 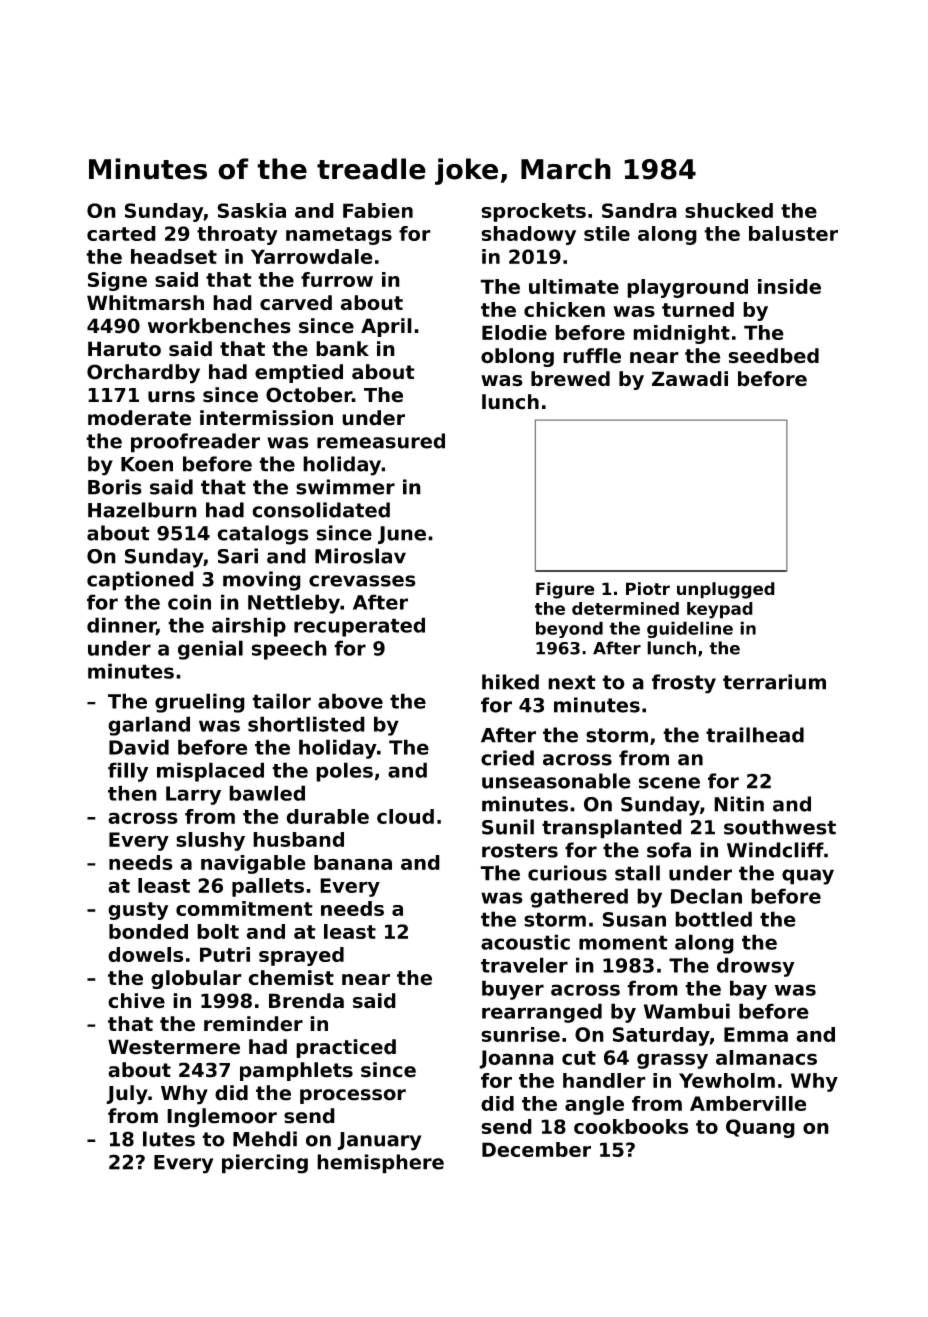 I want to click on coin, so click(x=189, y=602).
